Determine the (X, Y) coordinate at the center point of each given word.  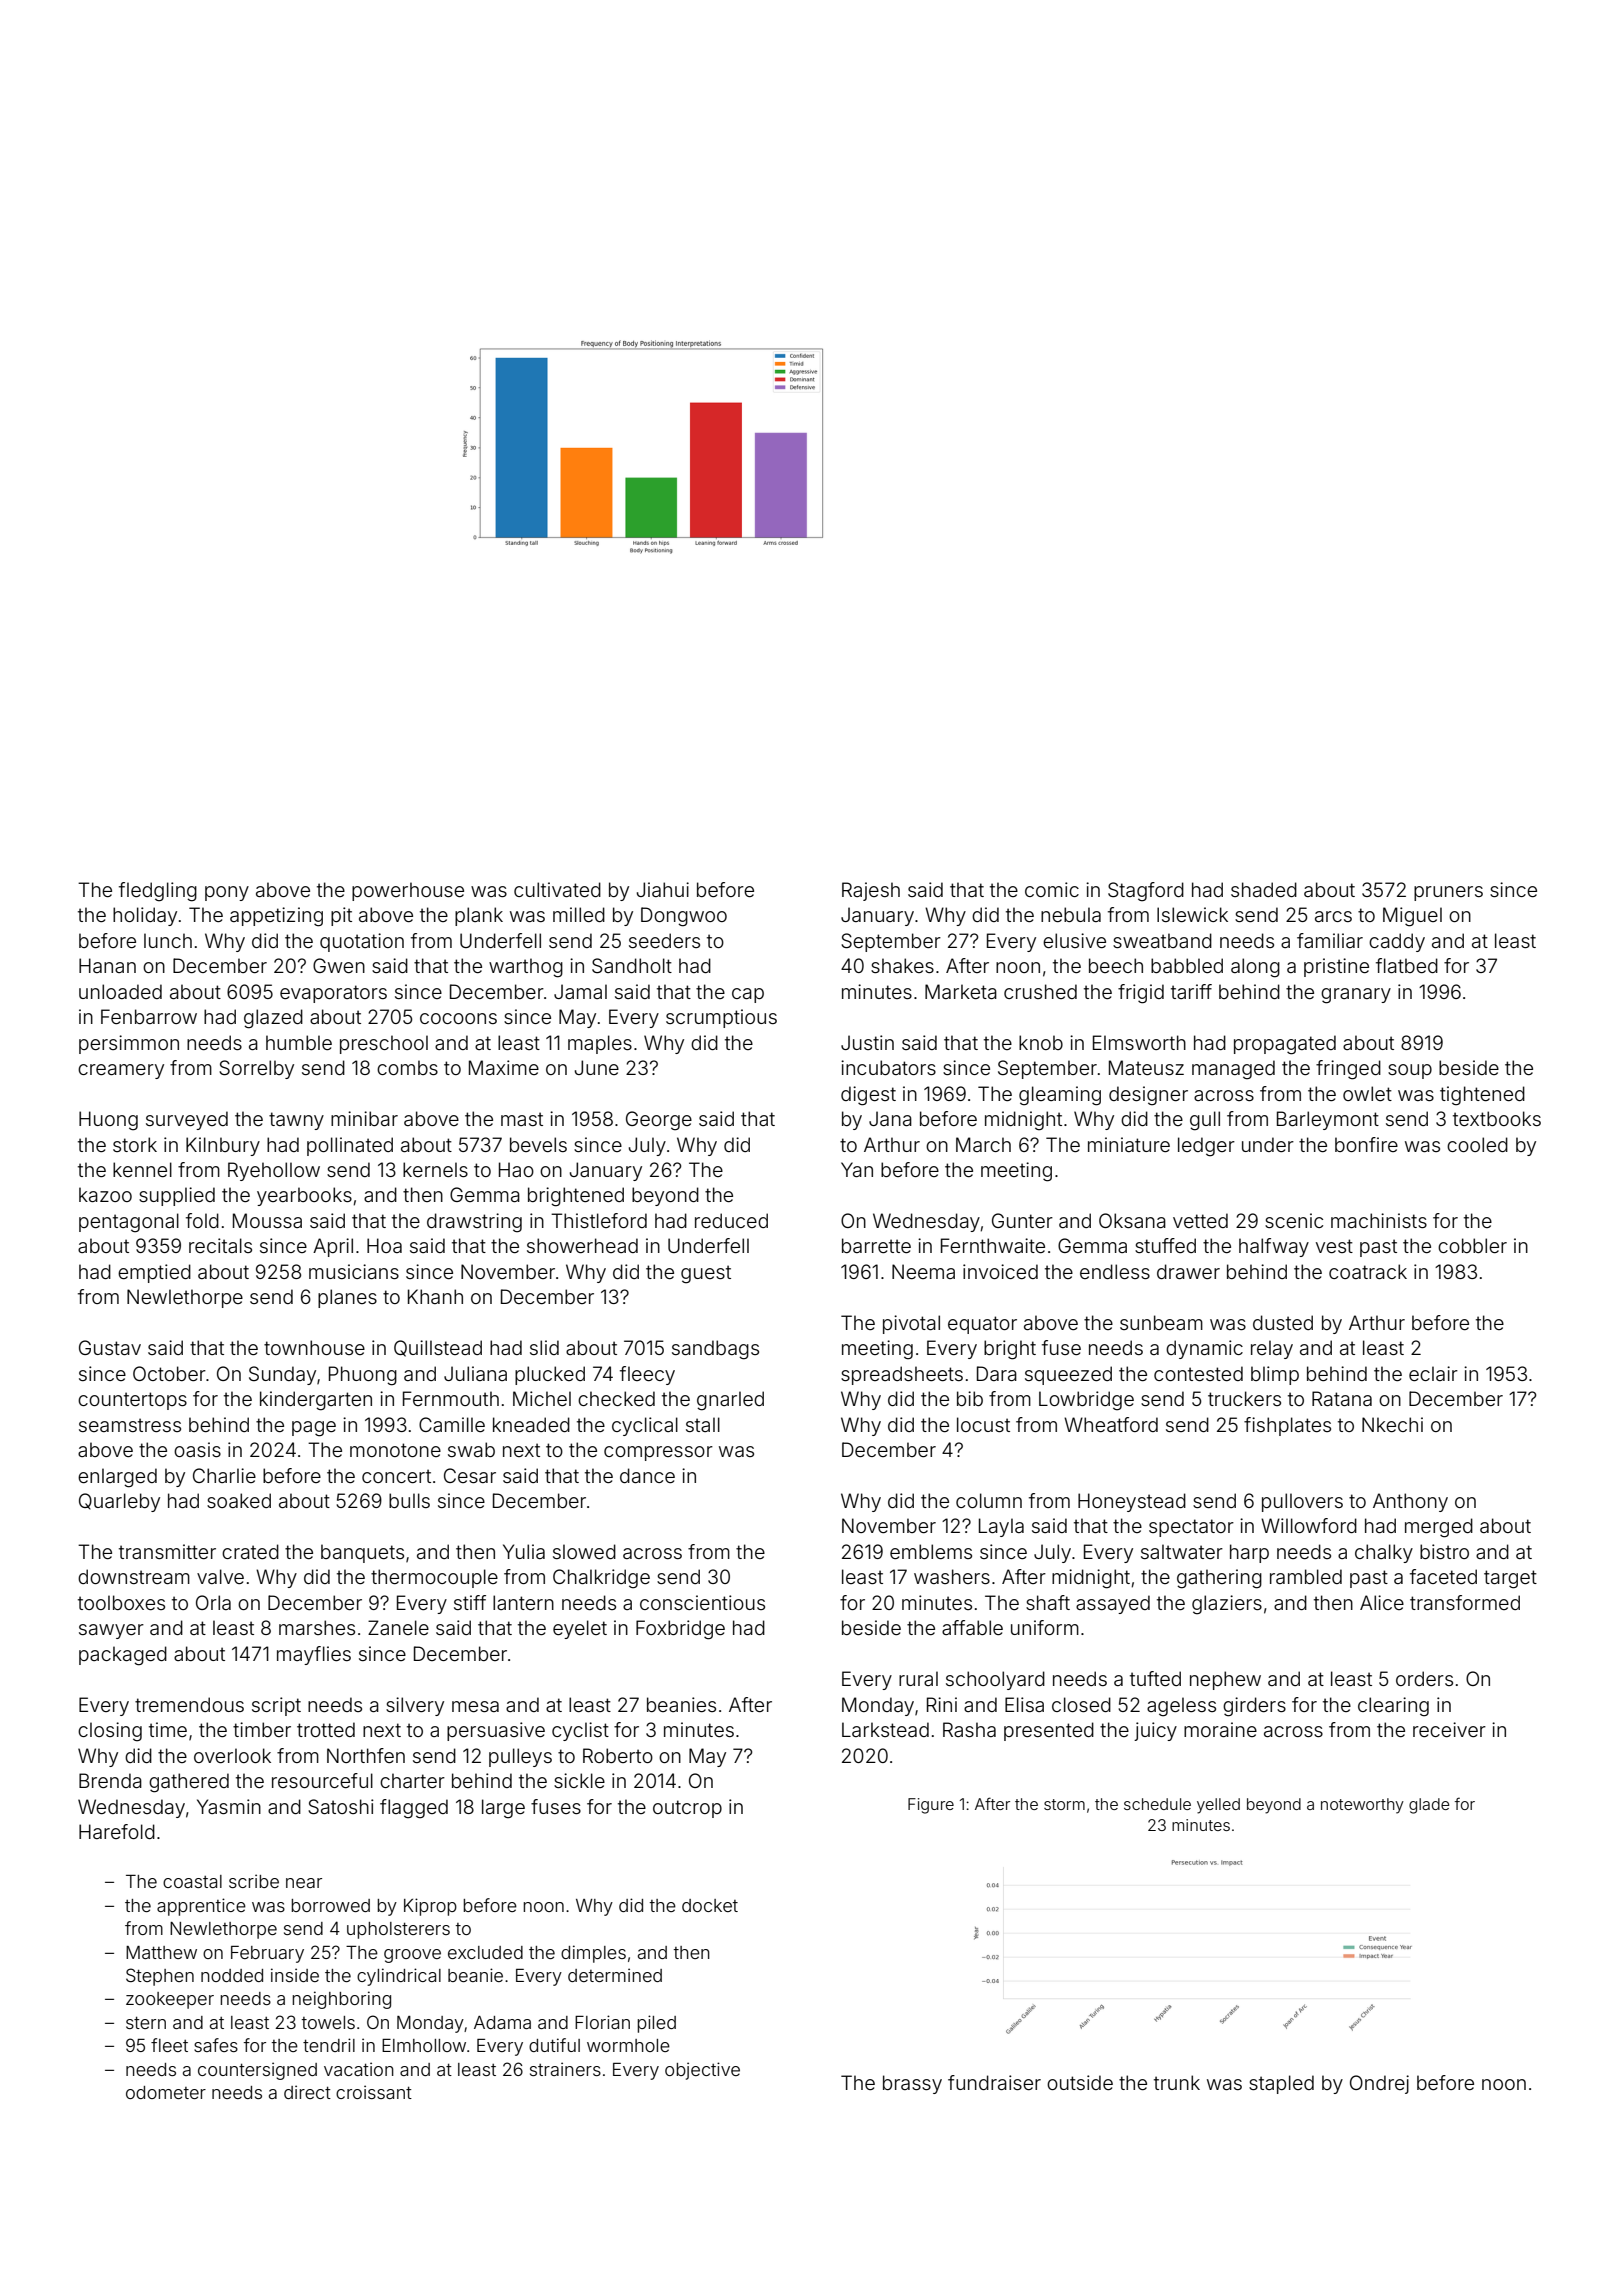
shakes (902, 965)
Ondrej (1379, 2084)
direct (307, 2092)
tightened (1482, 1096)
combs (407, 1067)
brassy (912, 2084)
